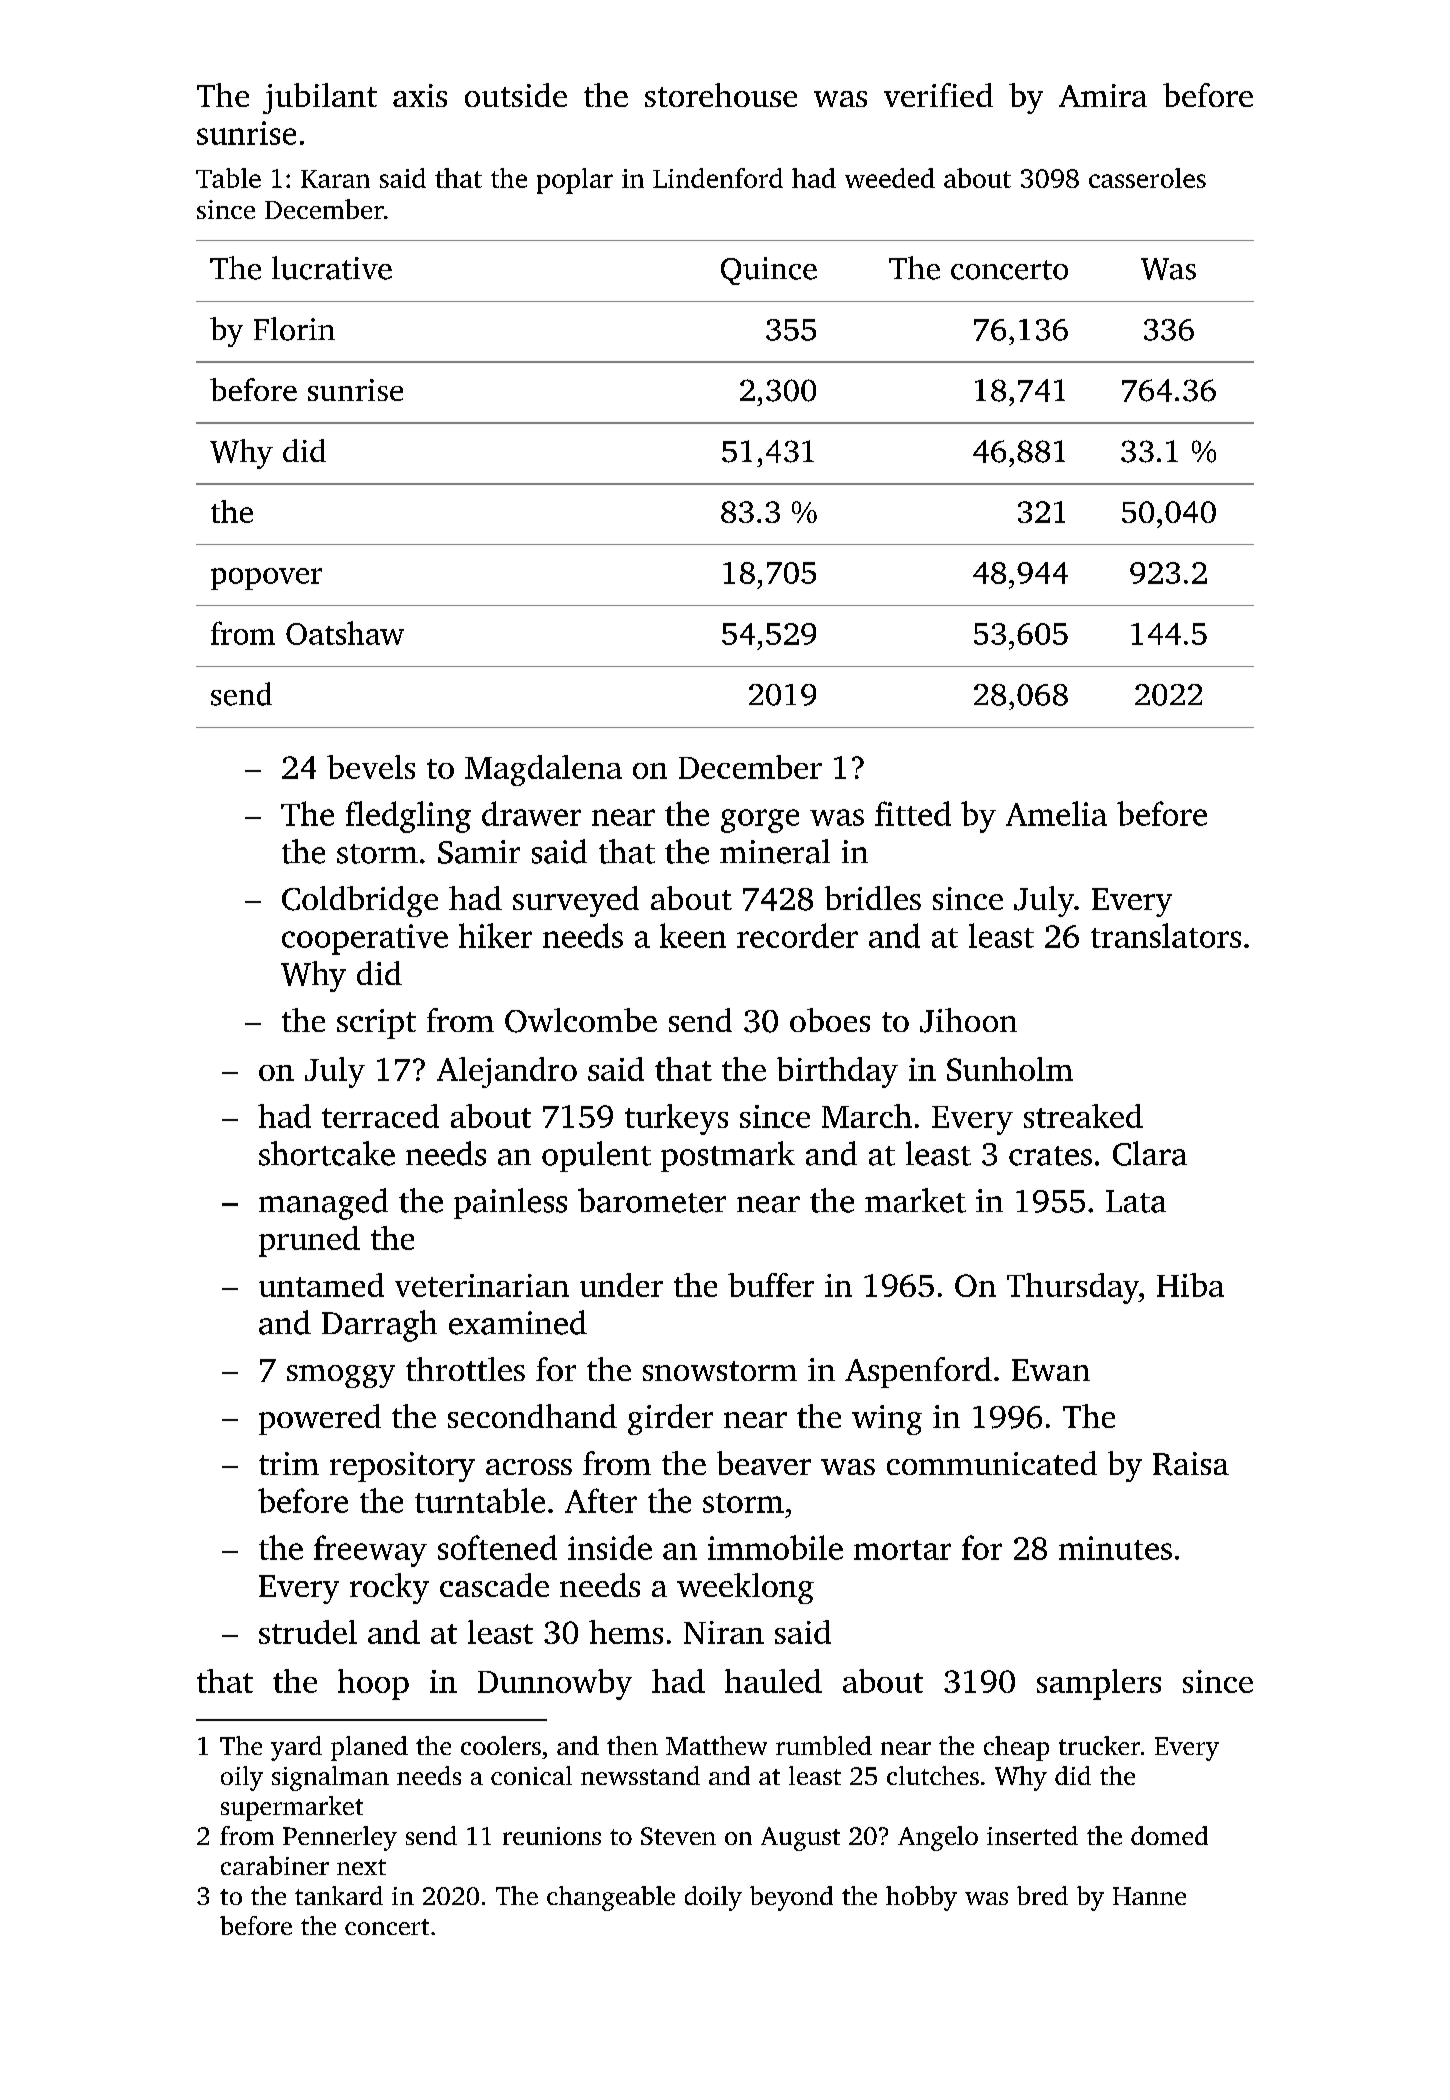  I want to click on yard, so click(296, 1748).
